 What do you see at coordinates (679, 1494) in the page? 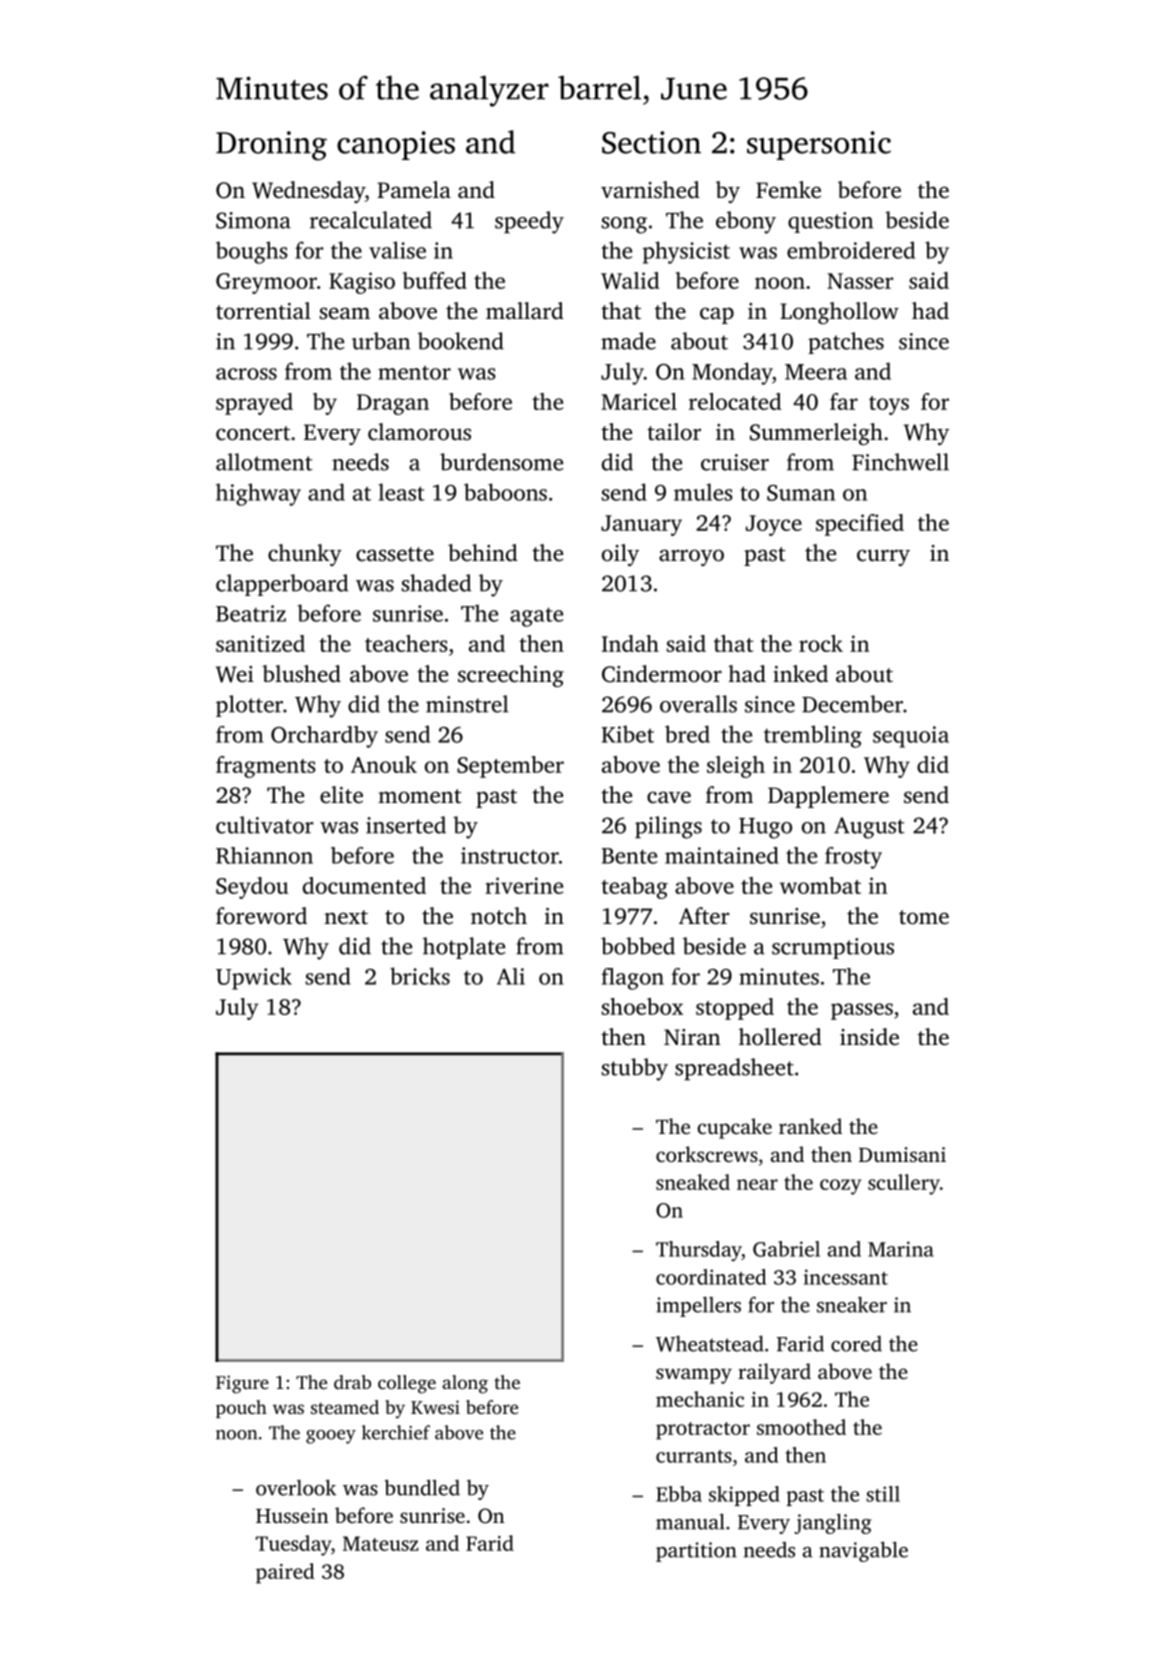
I see `Ebba` at bounding box center [679, 1494].
